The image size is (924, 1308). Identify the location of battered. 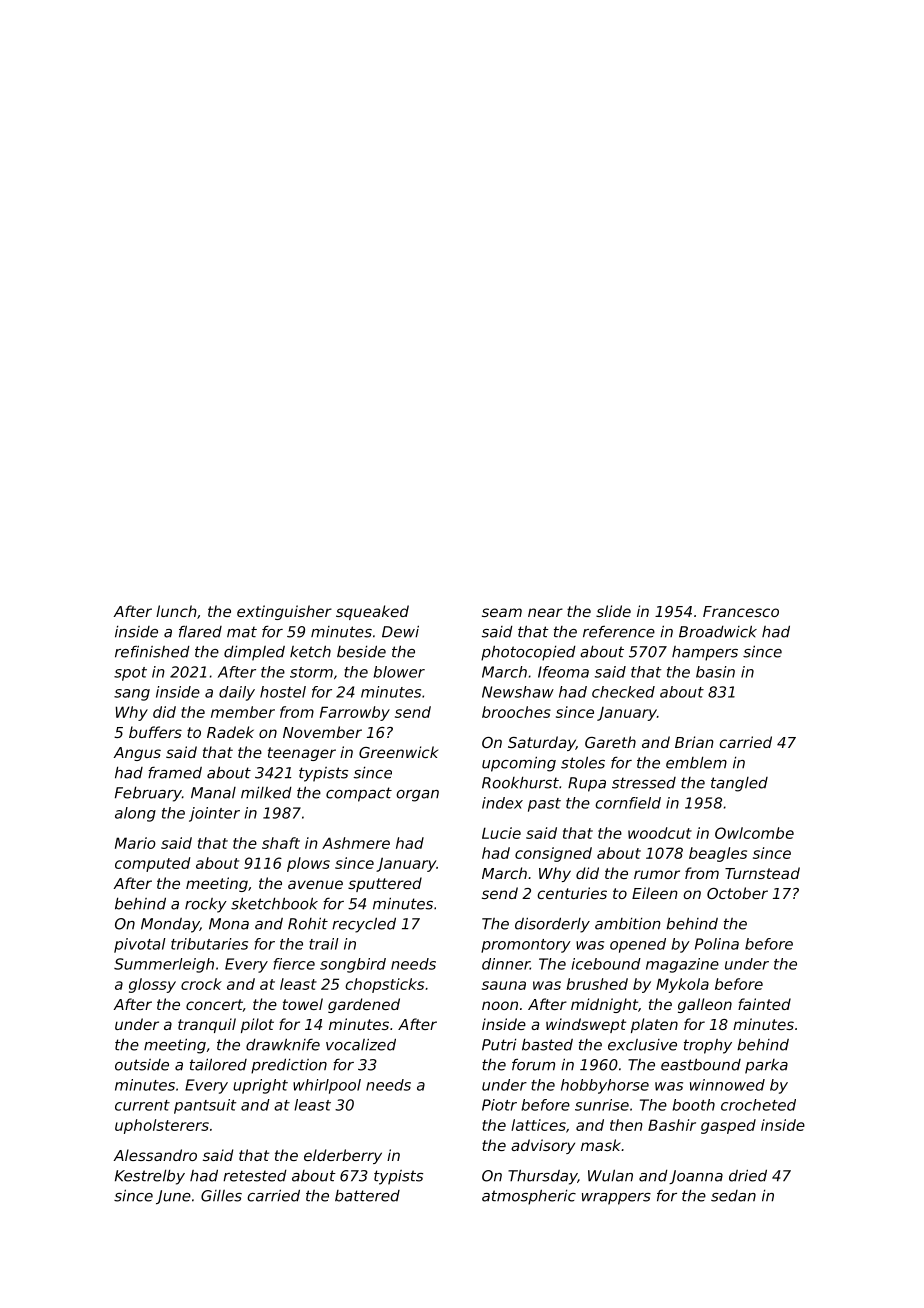
(367, 1196).
